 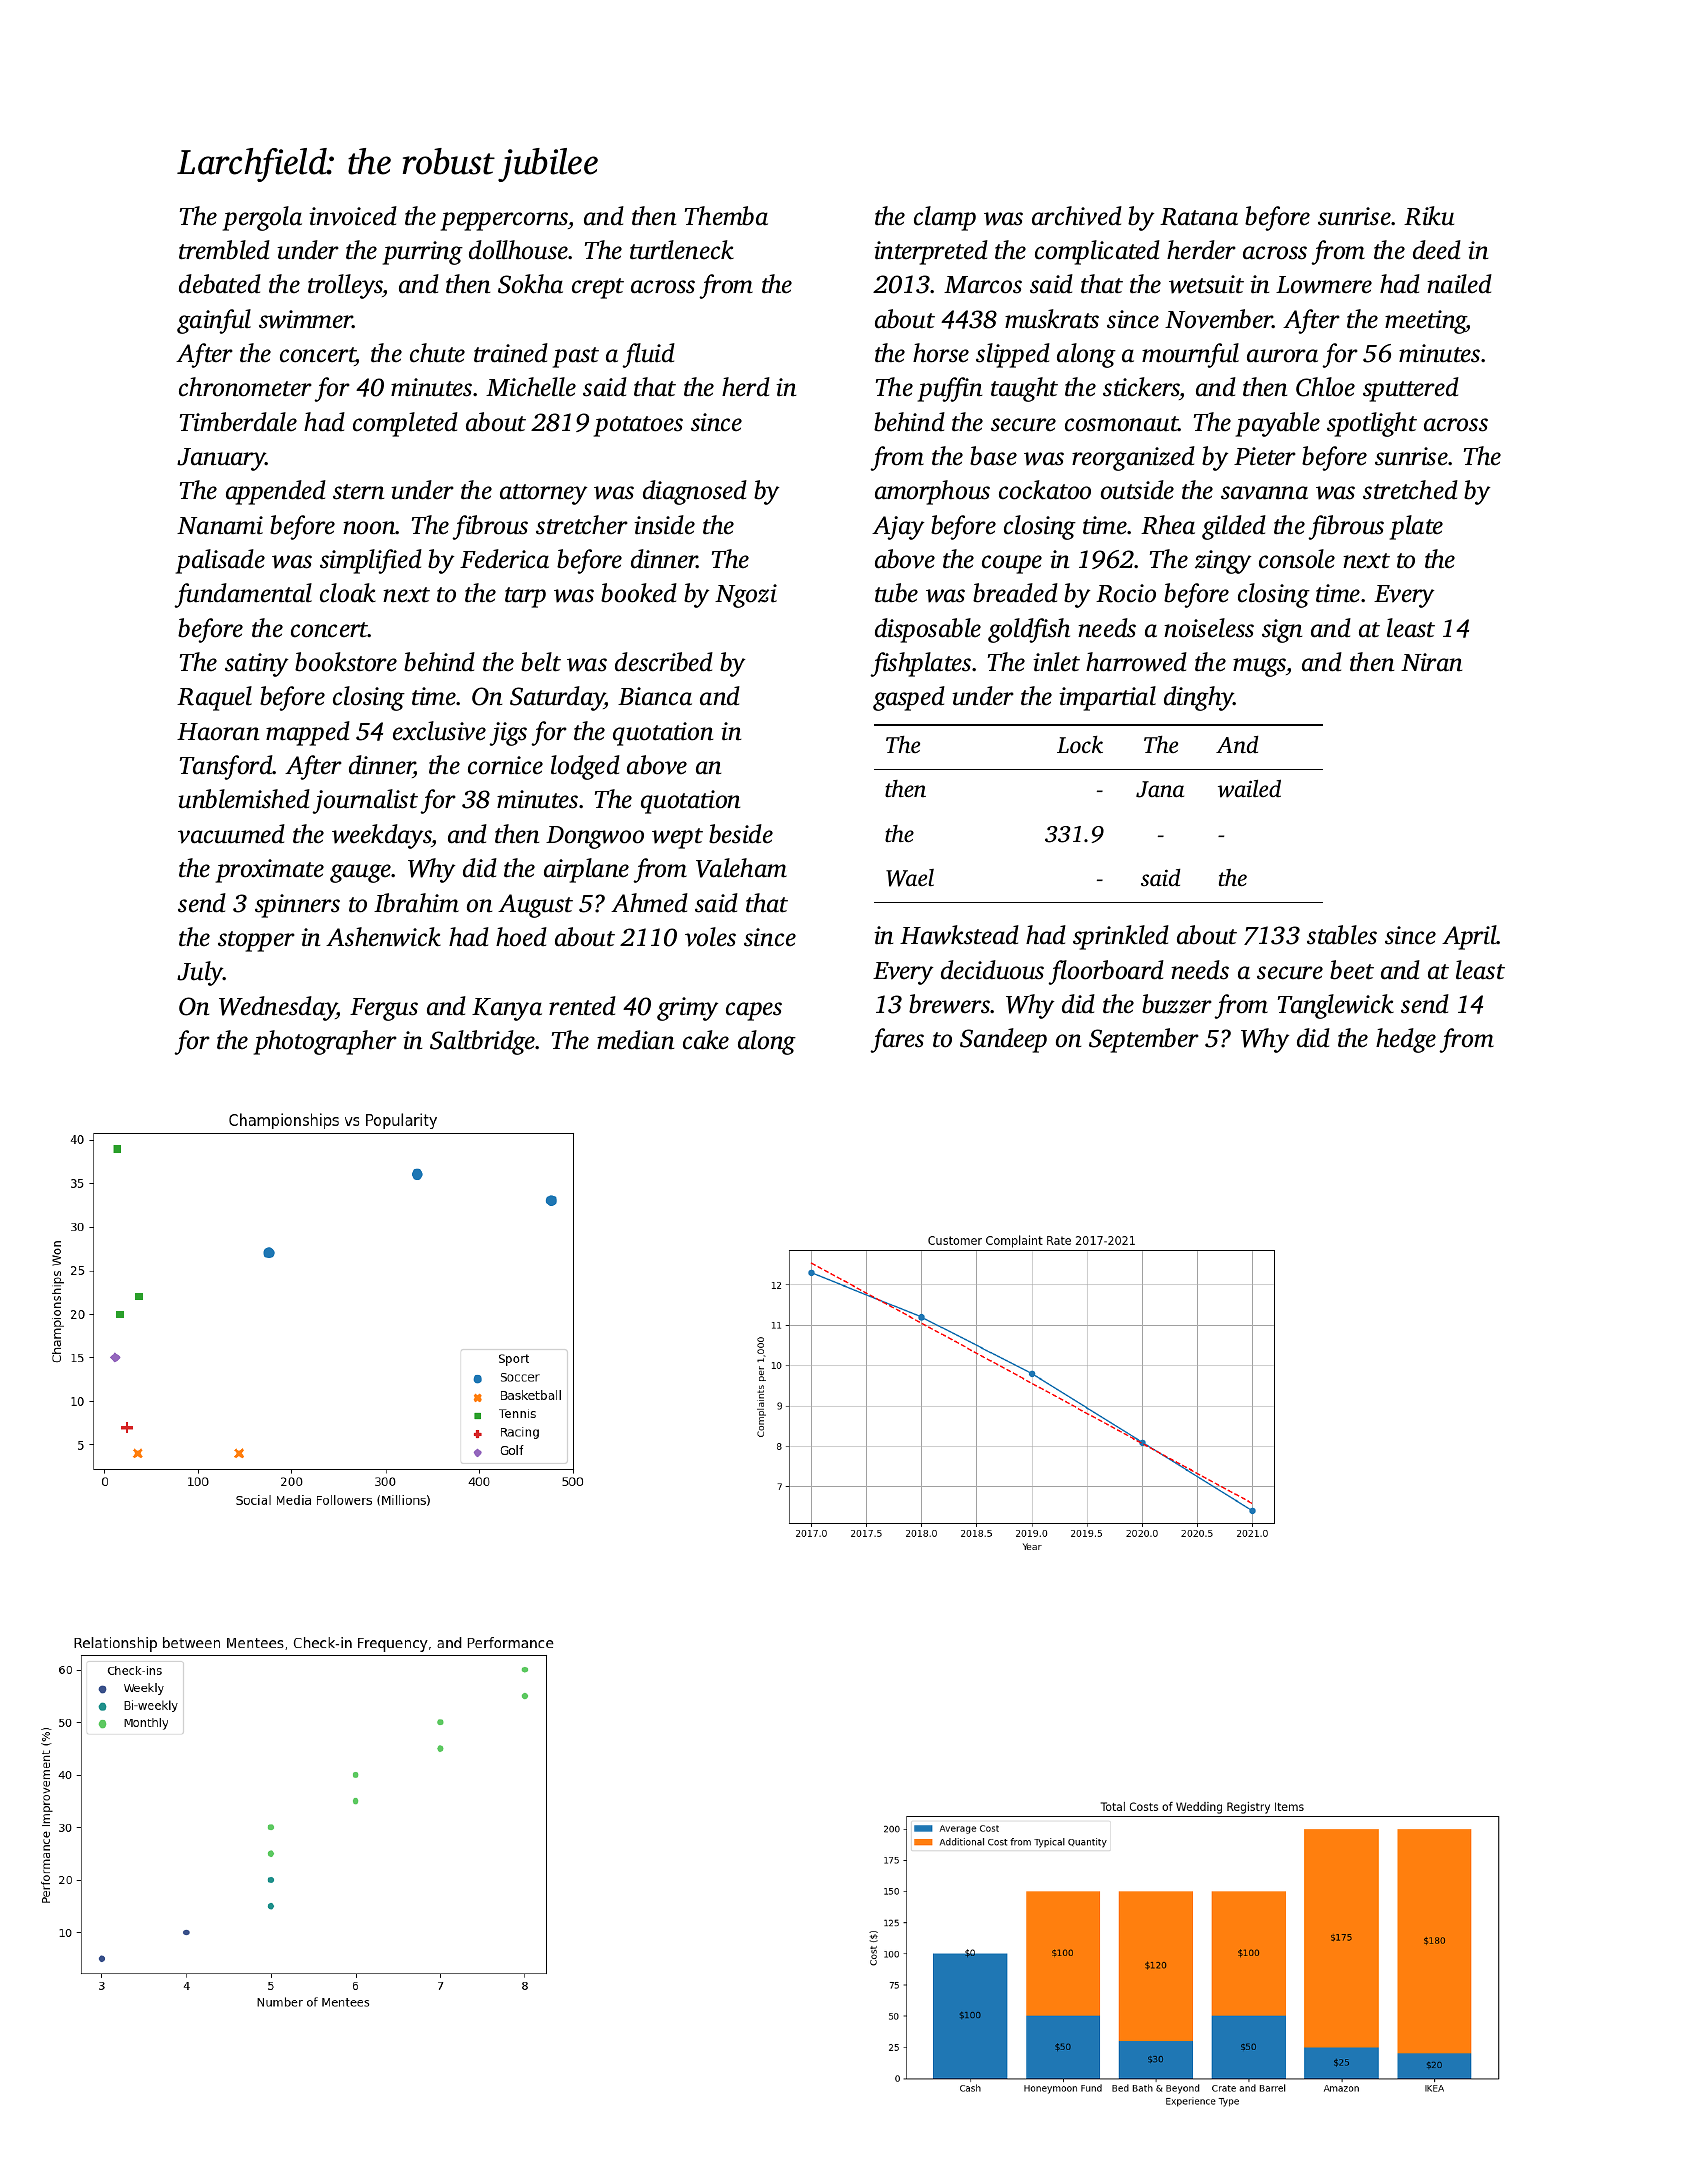 What do you see at coordinates (256, 941) in the screenshot?
I see `stopper` at bounding box center [256, 941].
